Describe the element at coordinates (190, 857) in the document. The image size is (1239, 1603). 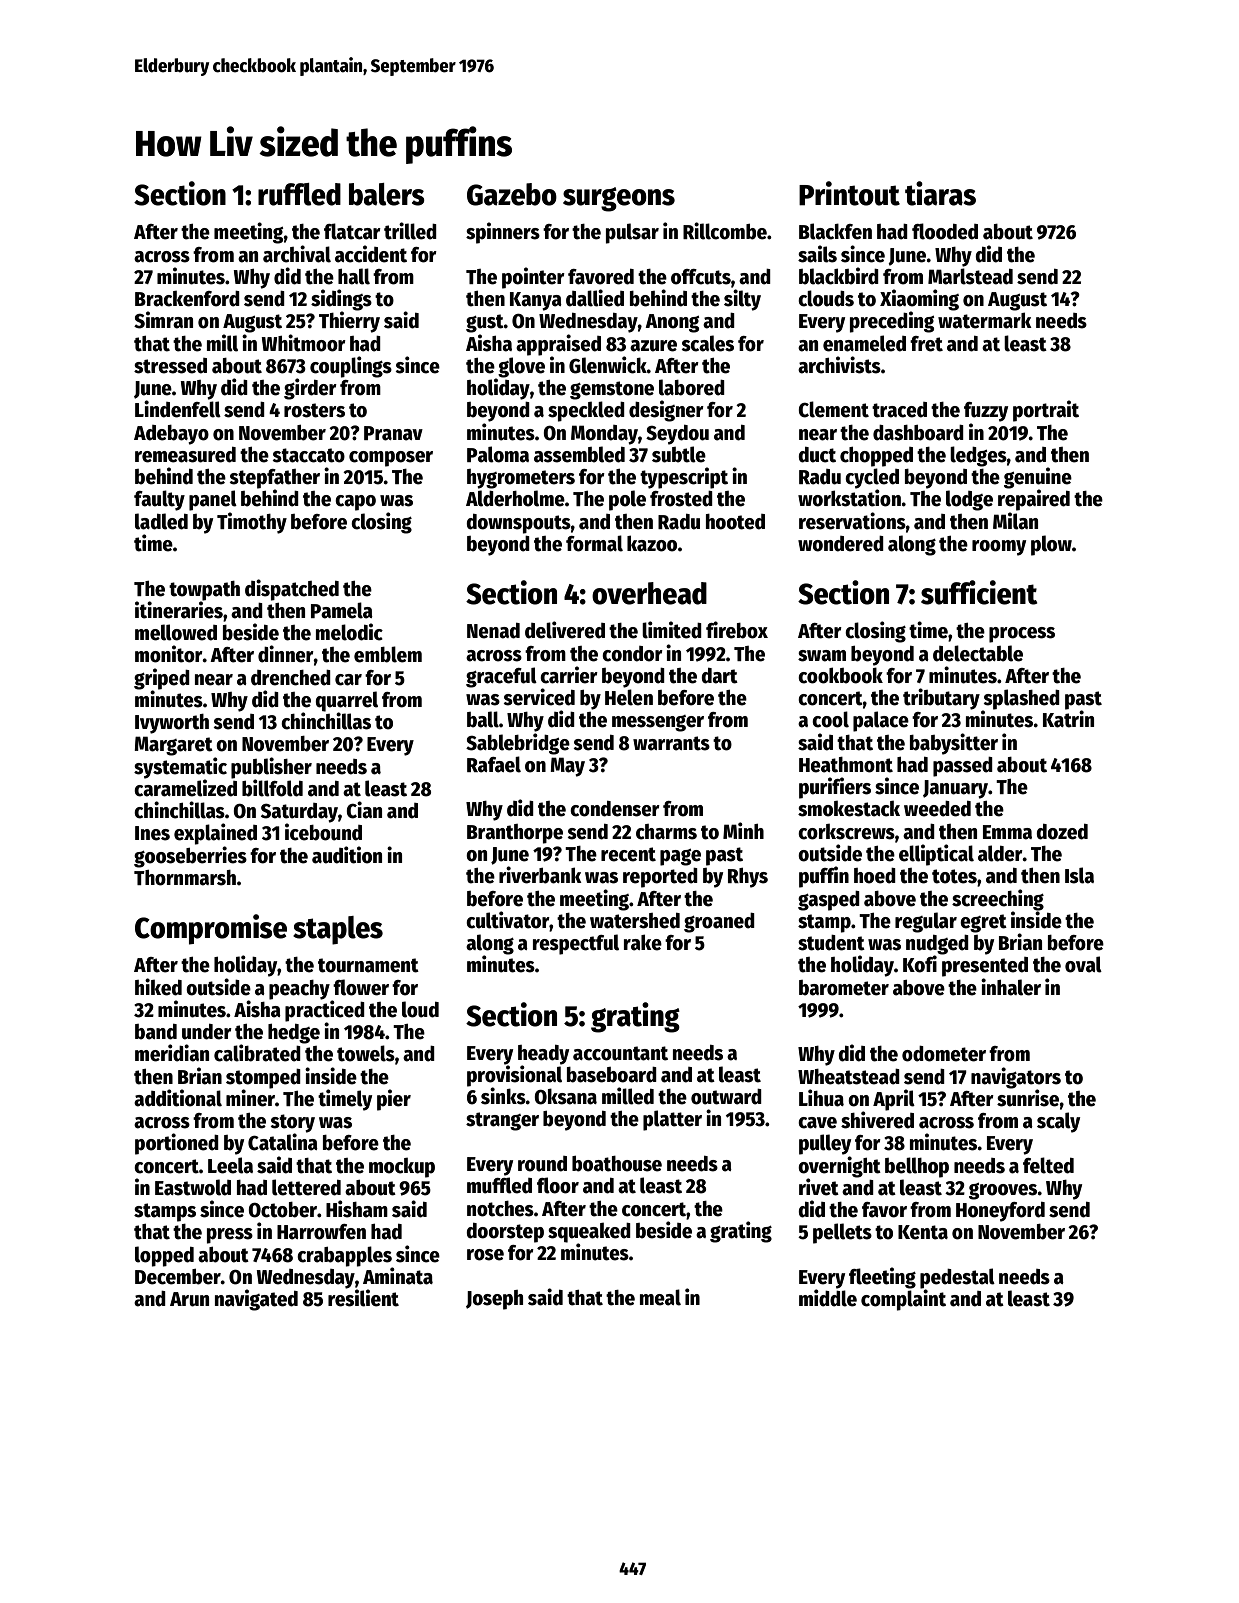
I see `gooseberries` at that location.
